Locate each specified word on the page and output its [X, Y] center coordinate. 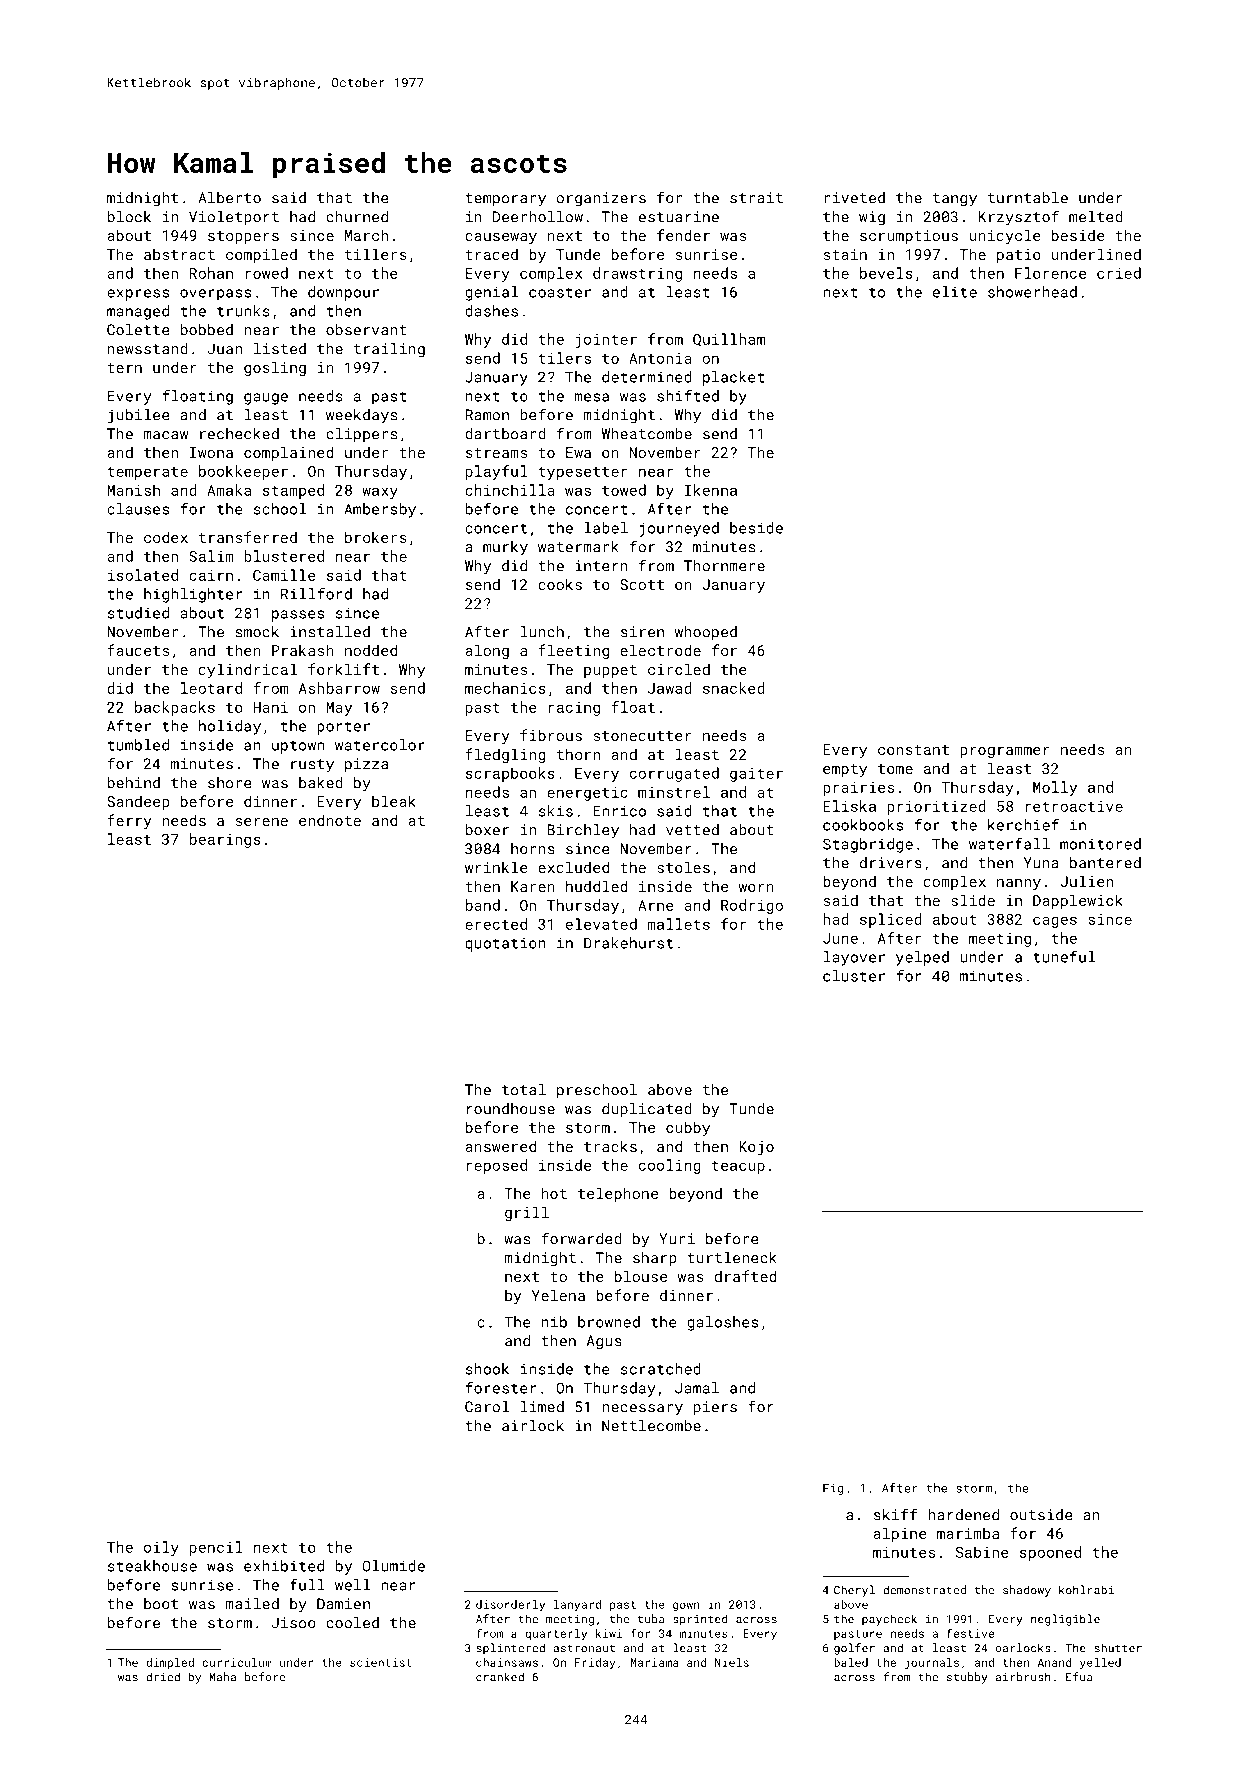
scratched [661, 1369]
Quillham [729, 340]
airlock [533, 1426]
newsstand [148, 349]
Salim [211, 556]
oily [161, 1548]
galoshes [722, 1323]
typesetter [583, 473]
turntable [1028, 198]
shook [487, 1369]
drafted [746, 1276]
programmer [1005, 752]
